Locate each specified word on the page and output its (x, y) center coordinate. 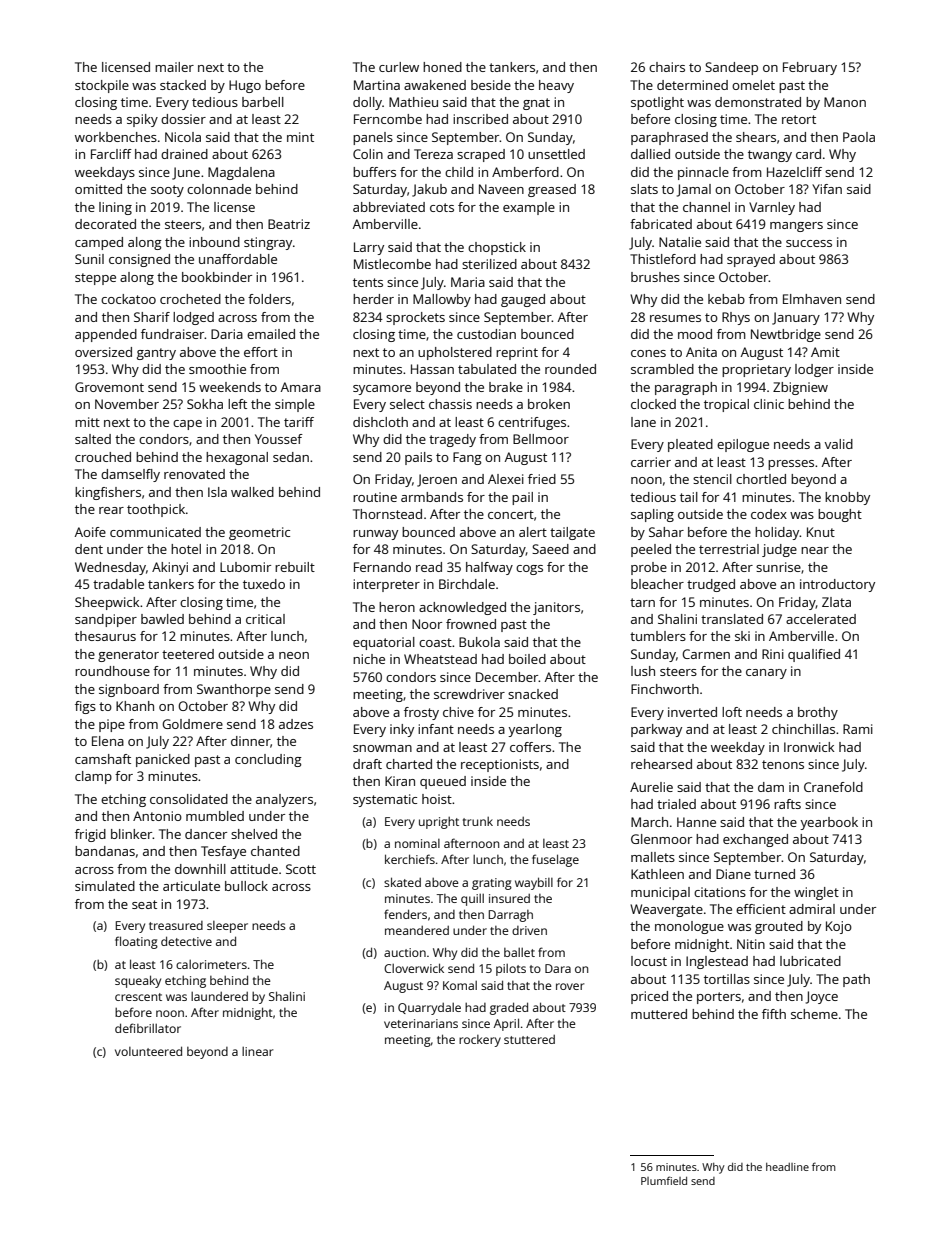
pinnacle (703, 173)
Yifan (827, 189)
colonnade (219, 189)
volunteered (148, 1051)
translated (732, 619)
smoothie (217, 369)
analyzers (284, 800)
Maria (468, 282)
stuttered (529, 1039)
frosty (421, 713)
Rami (858, 729)
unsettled (556, 154)
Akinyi (170, 568)
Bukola (479, 642)
